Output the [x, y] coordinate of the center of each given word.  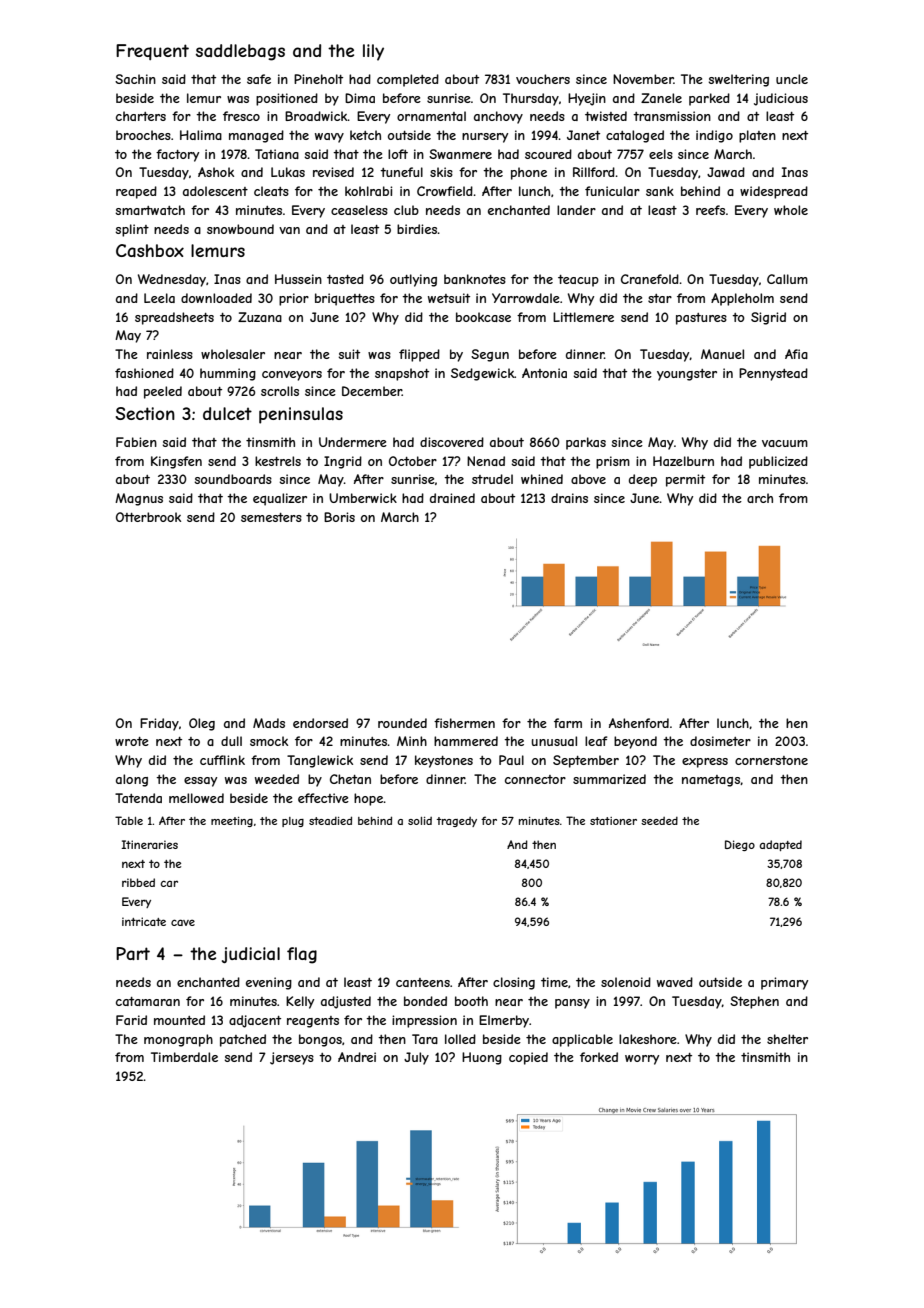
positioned [287, 99]
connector [535, 779]
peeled [163, 392]
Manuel [722, 354]
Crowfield [445, 191]
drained [452, 498]
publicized [778, 462]
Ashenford [639, 723]
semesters [271, 517]
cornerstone [771, 760]
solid [420, 821]
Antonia [544, 373]
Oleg [202, 724]
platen [757, 136]
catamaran [148, 1001]
